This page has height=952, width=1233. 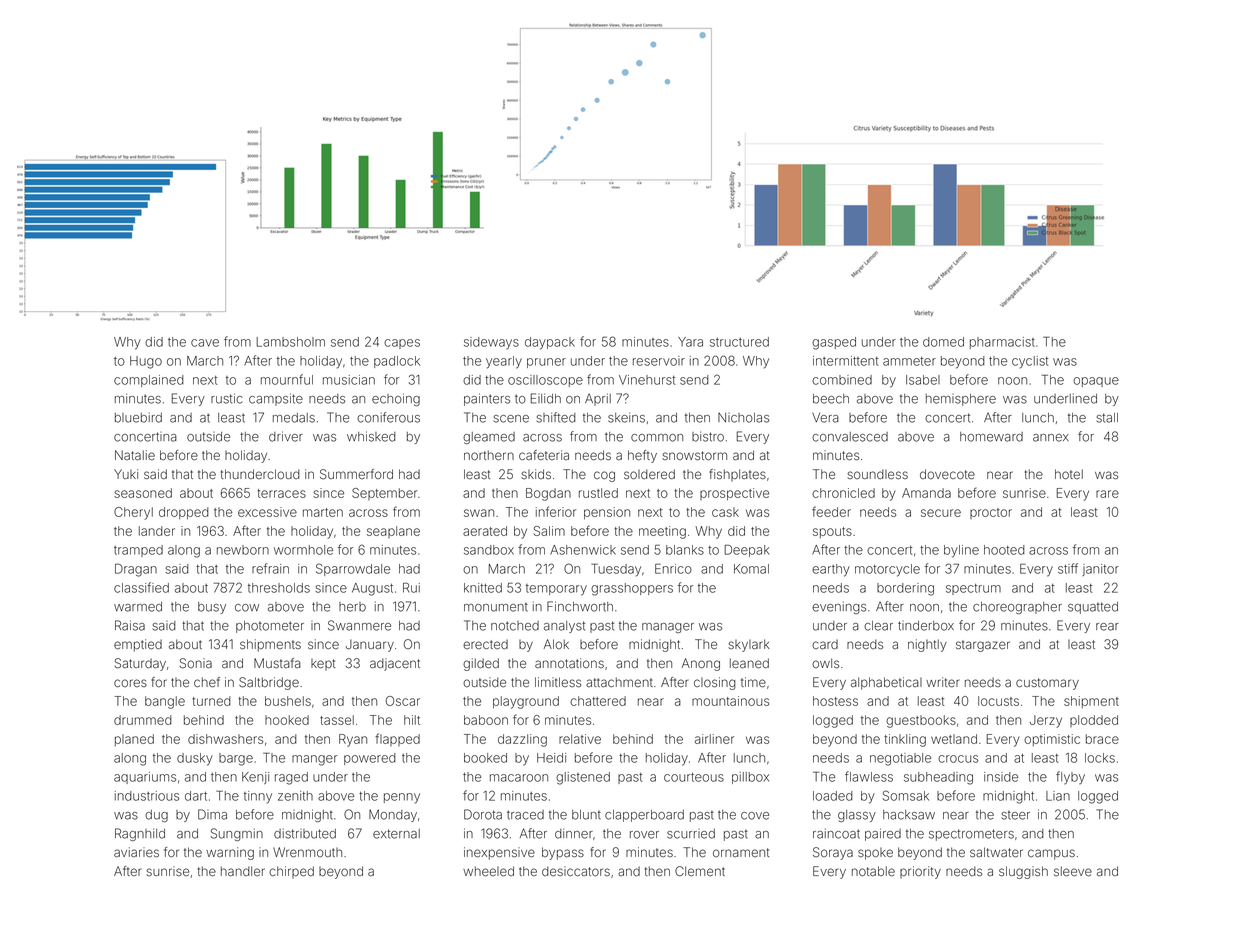 What do you see at coordinates (1002, 343) in the page?
I see `pharmacist` at bounding box center [1002, 343].
